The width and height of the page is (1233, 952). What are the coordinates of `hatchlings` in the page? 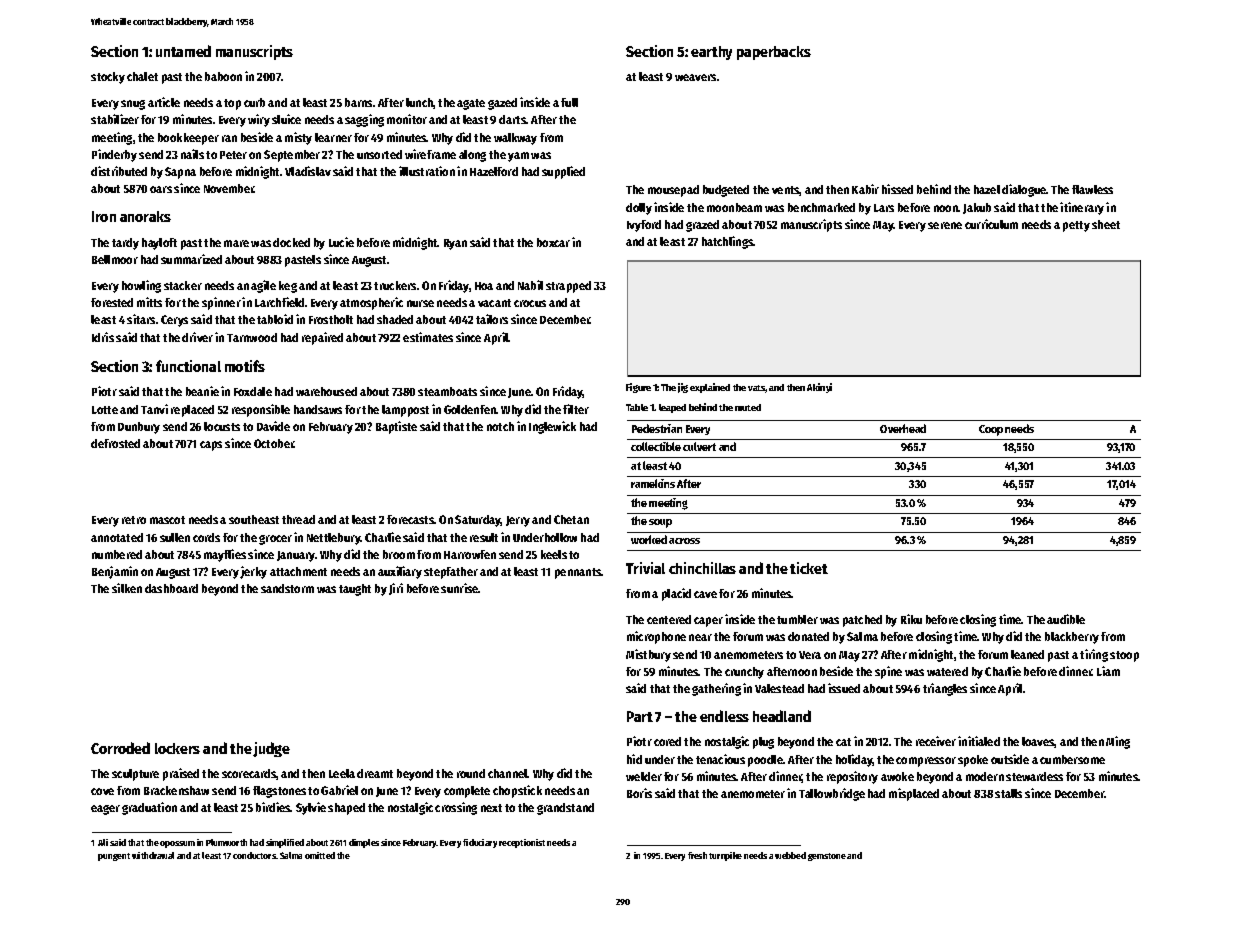 It's located at (727, 242).
